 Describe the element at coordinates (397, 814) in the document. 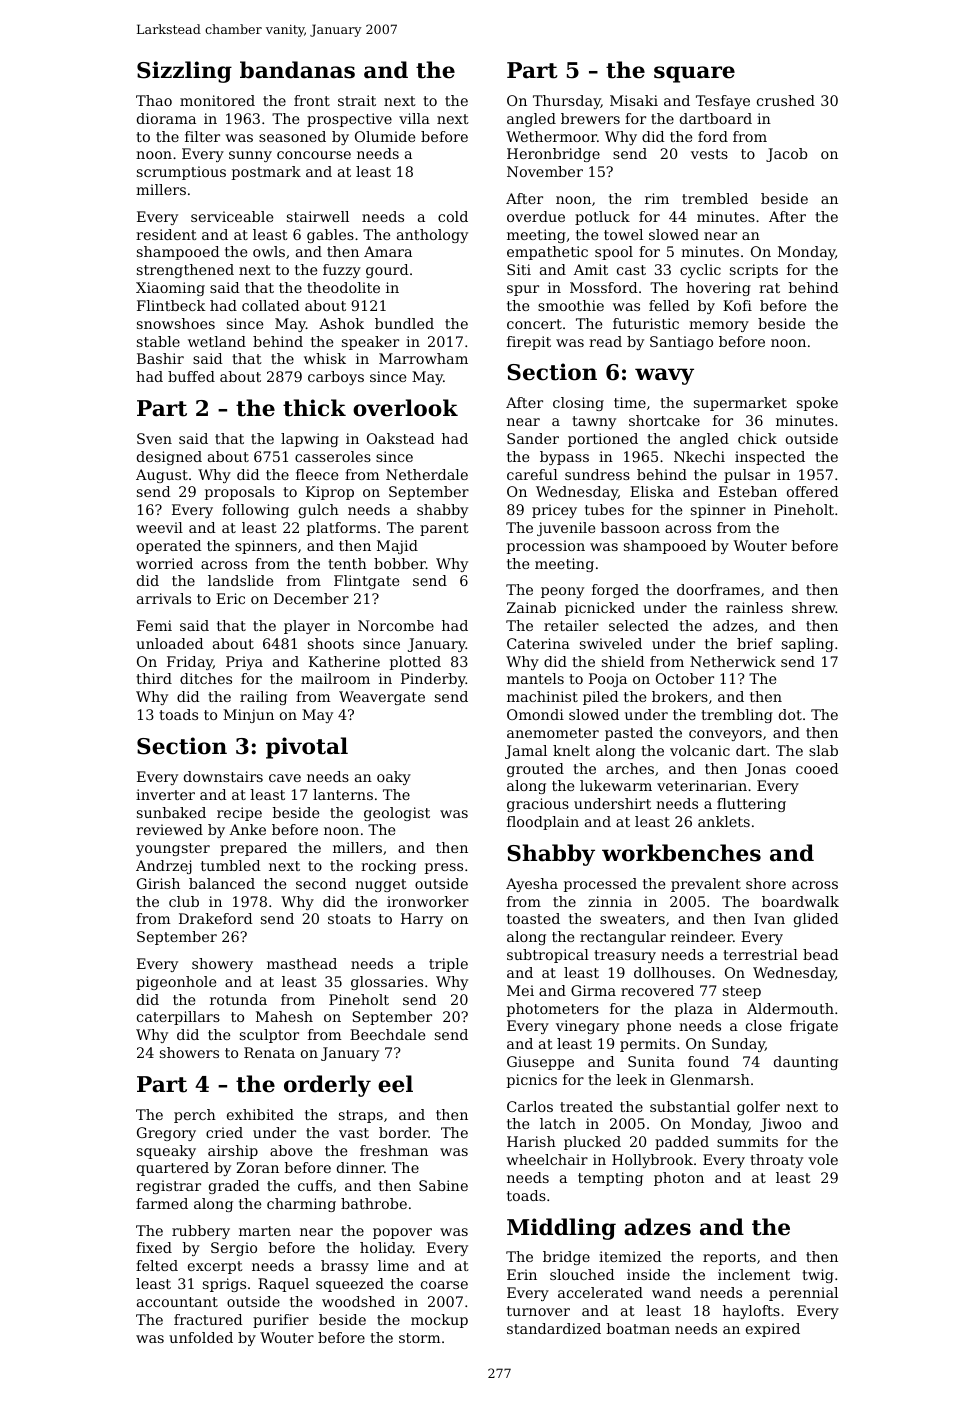

I see `geologist` at that location.
